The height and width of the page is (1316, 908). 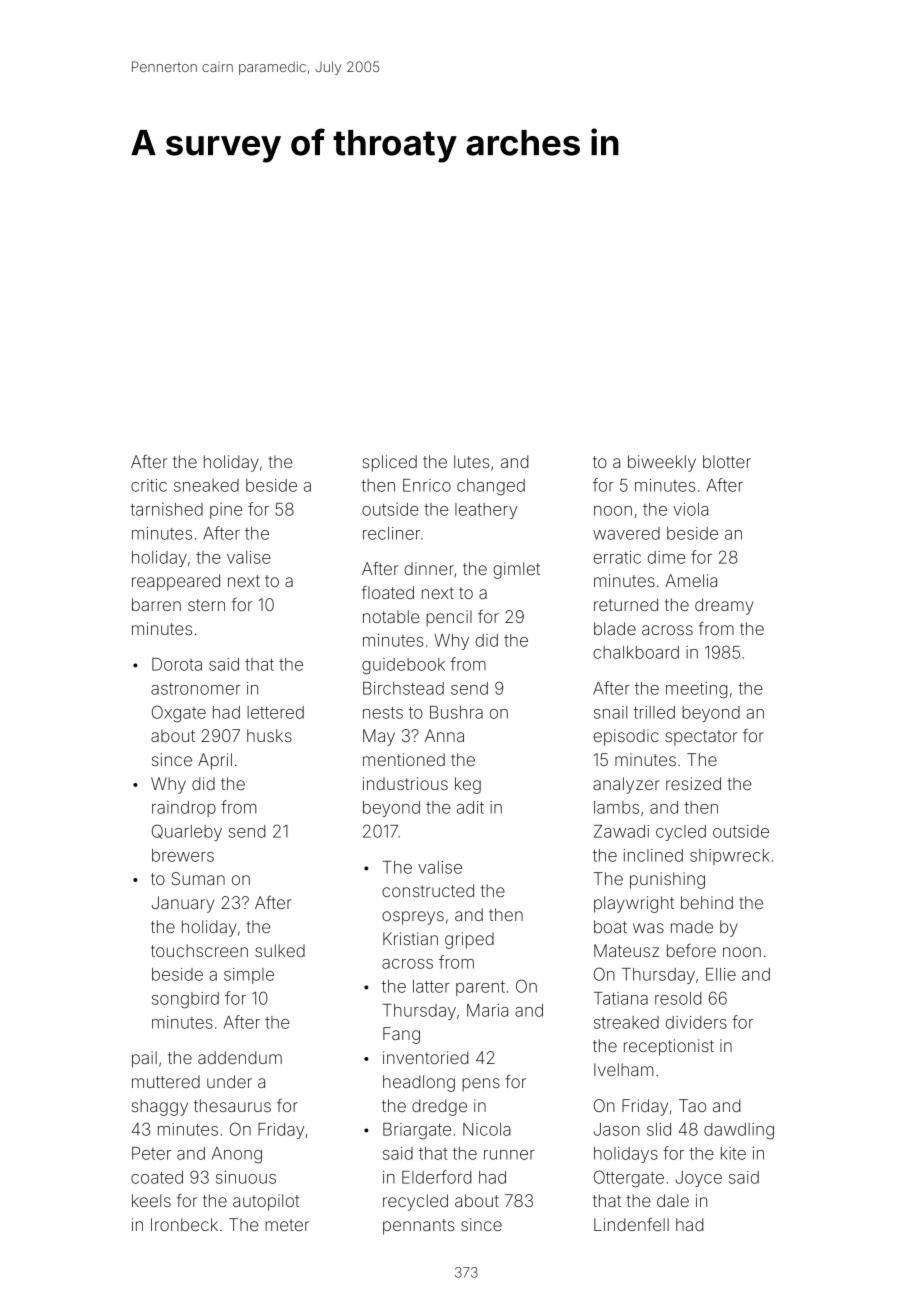 What do you see at coordinates (727, 461) in the page?
I see `blotter` at bounding box center [727, 461].
